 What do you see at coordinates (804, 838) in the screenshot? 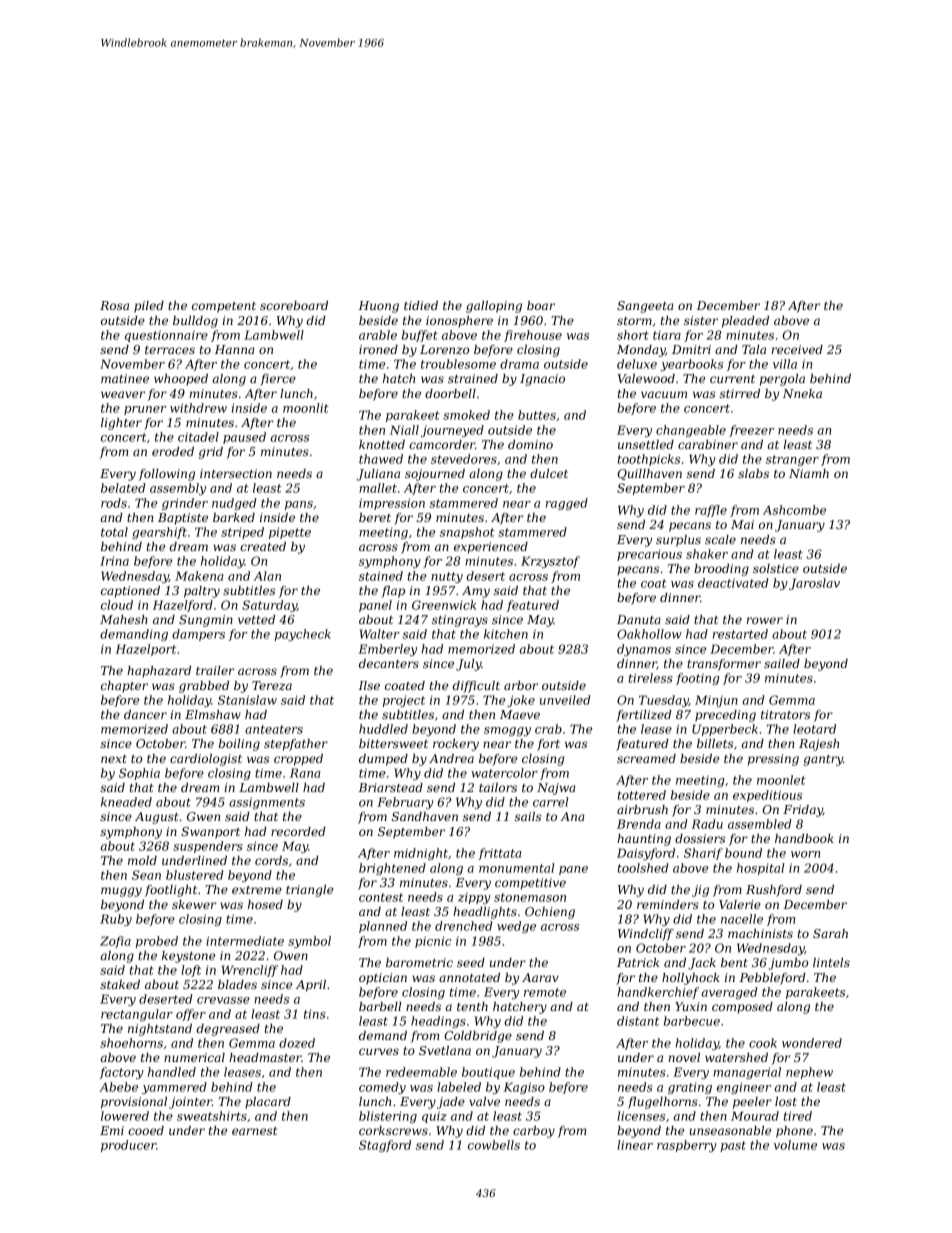
I see `handbook` at bounding box center [804, 838].
